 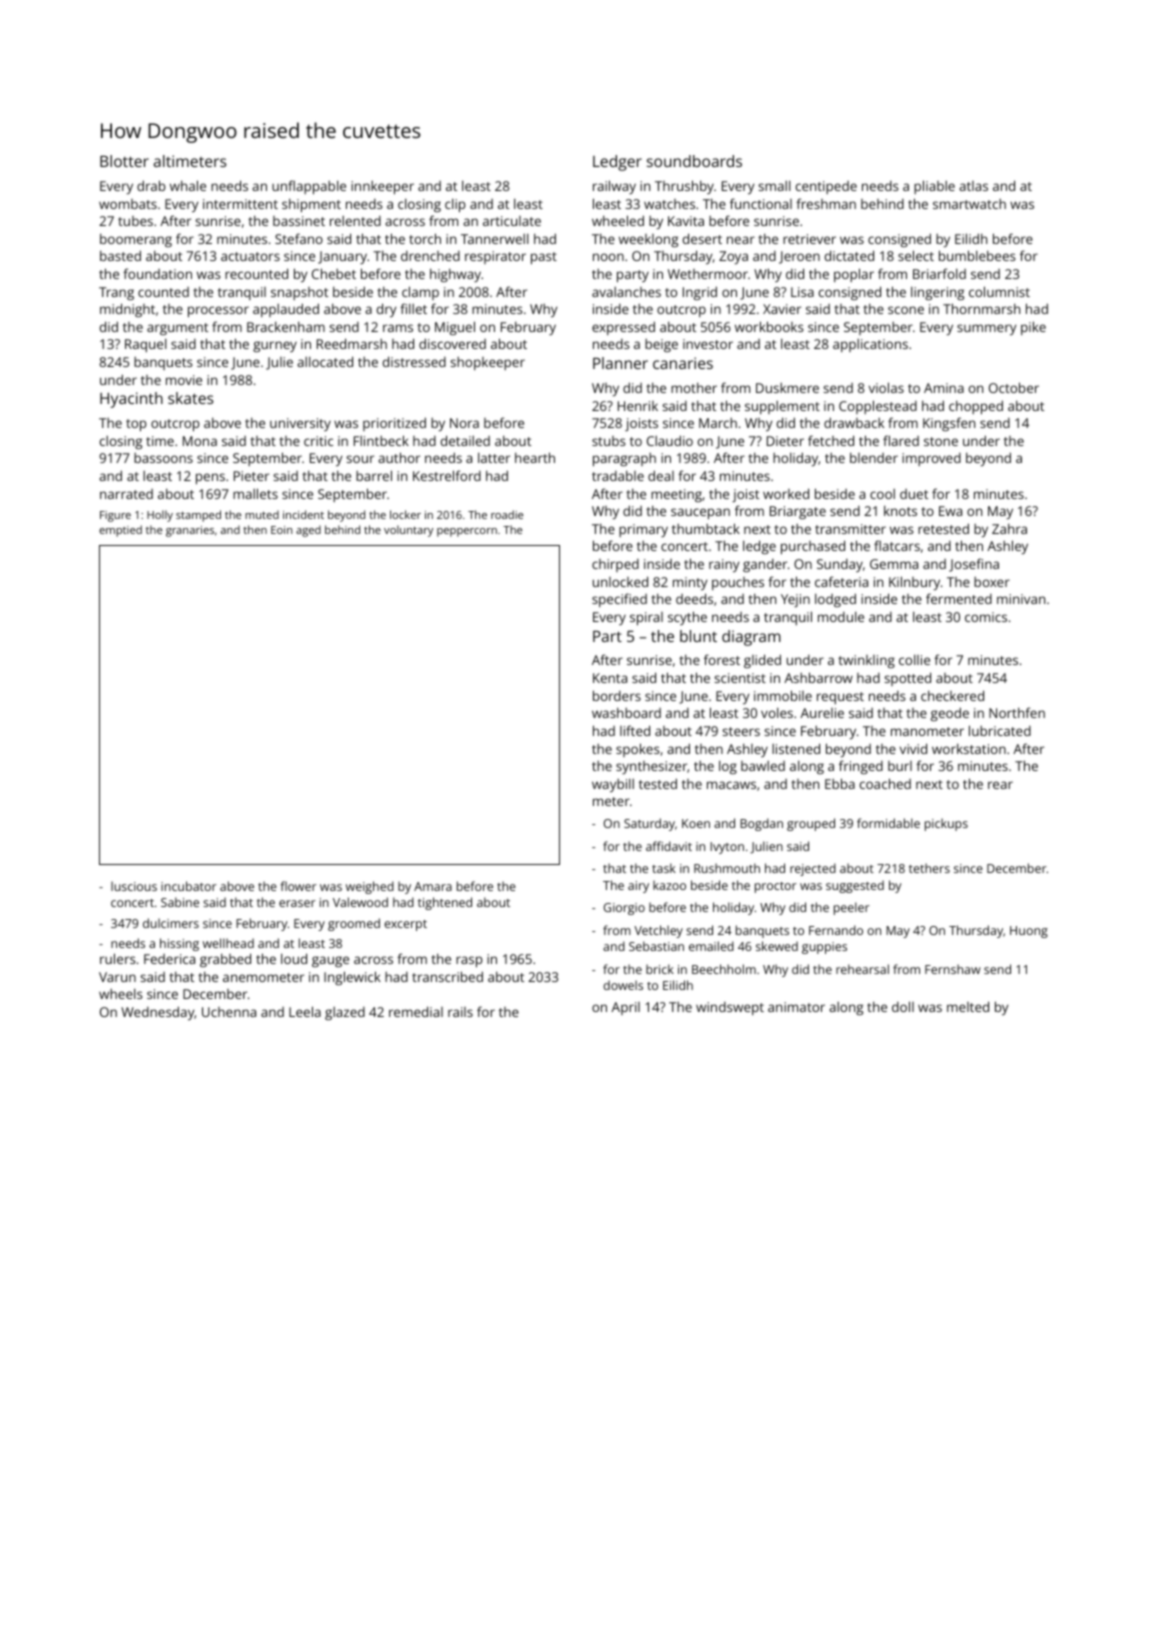 What do you see at coordinates (617, 695) in the screenshot?
I see `borders` at bounding box center [617, 695].
